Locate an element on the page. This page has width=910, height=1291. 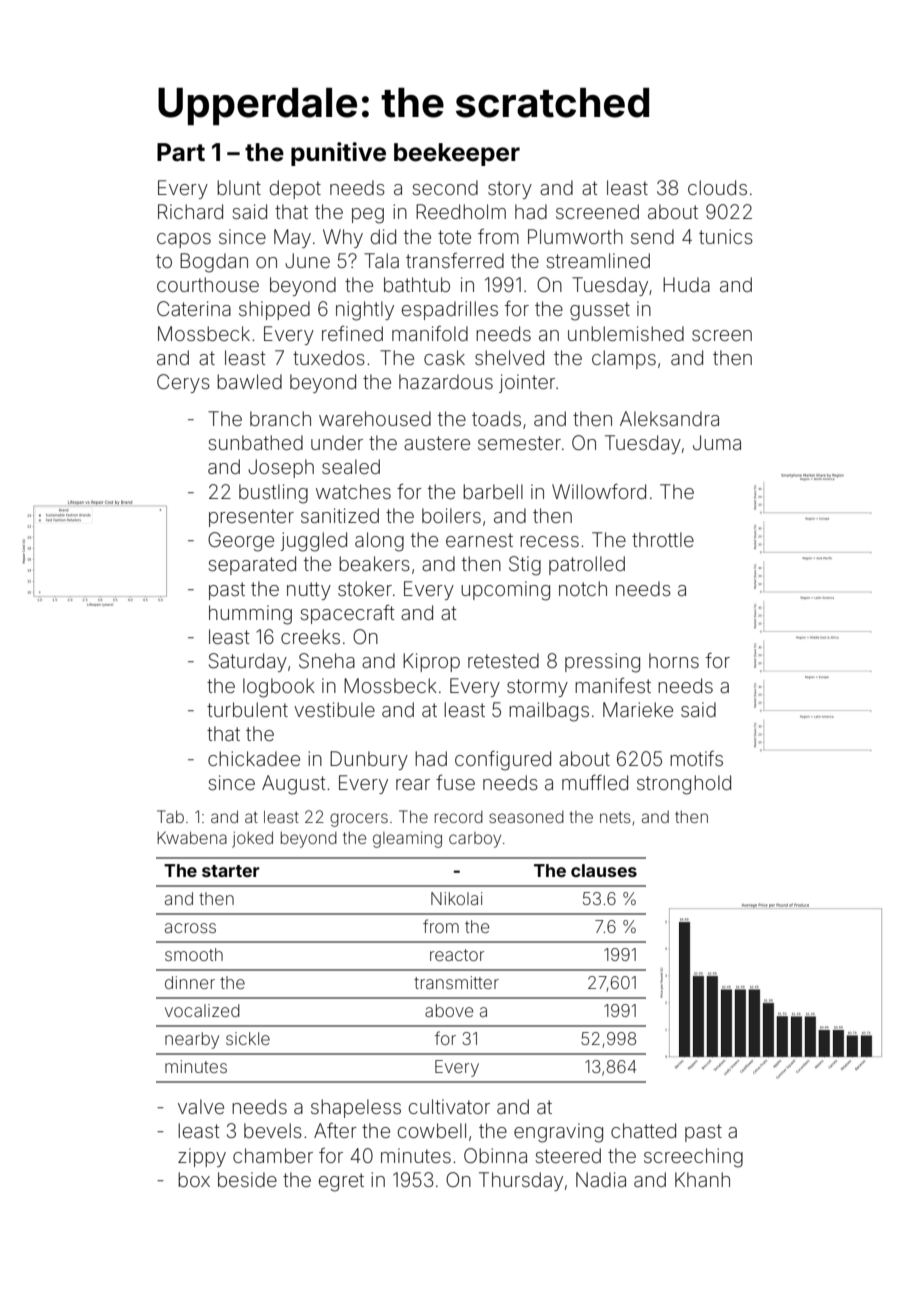
Part is located at coordinates (181, 152).
